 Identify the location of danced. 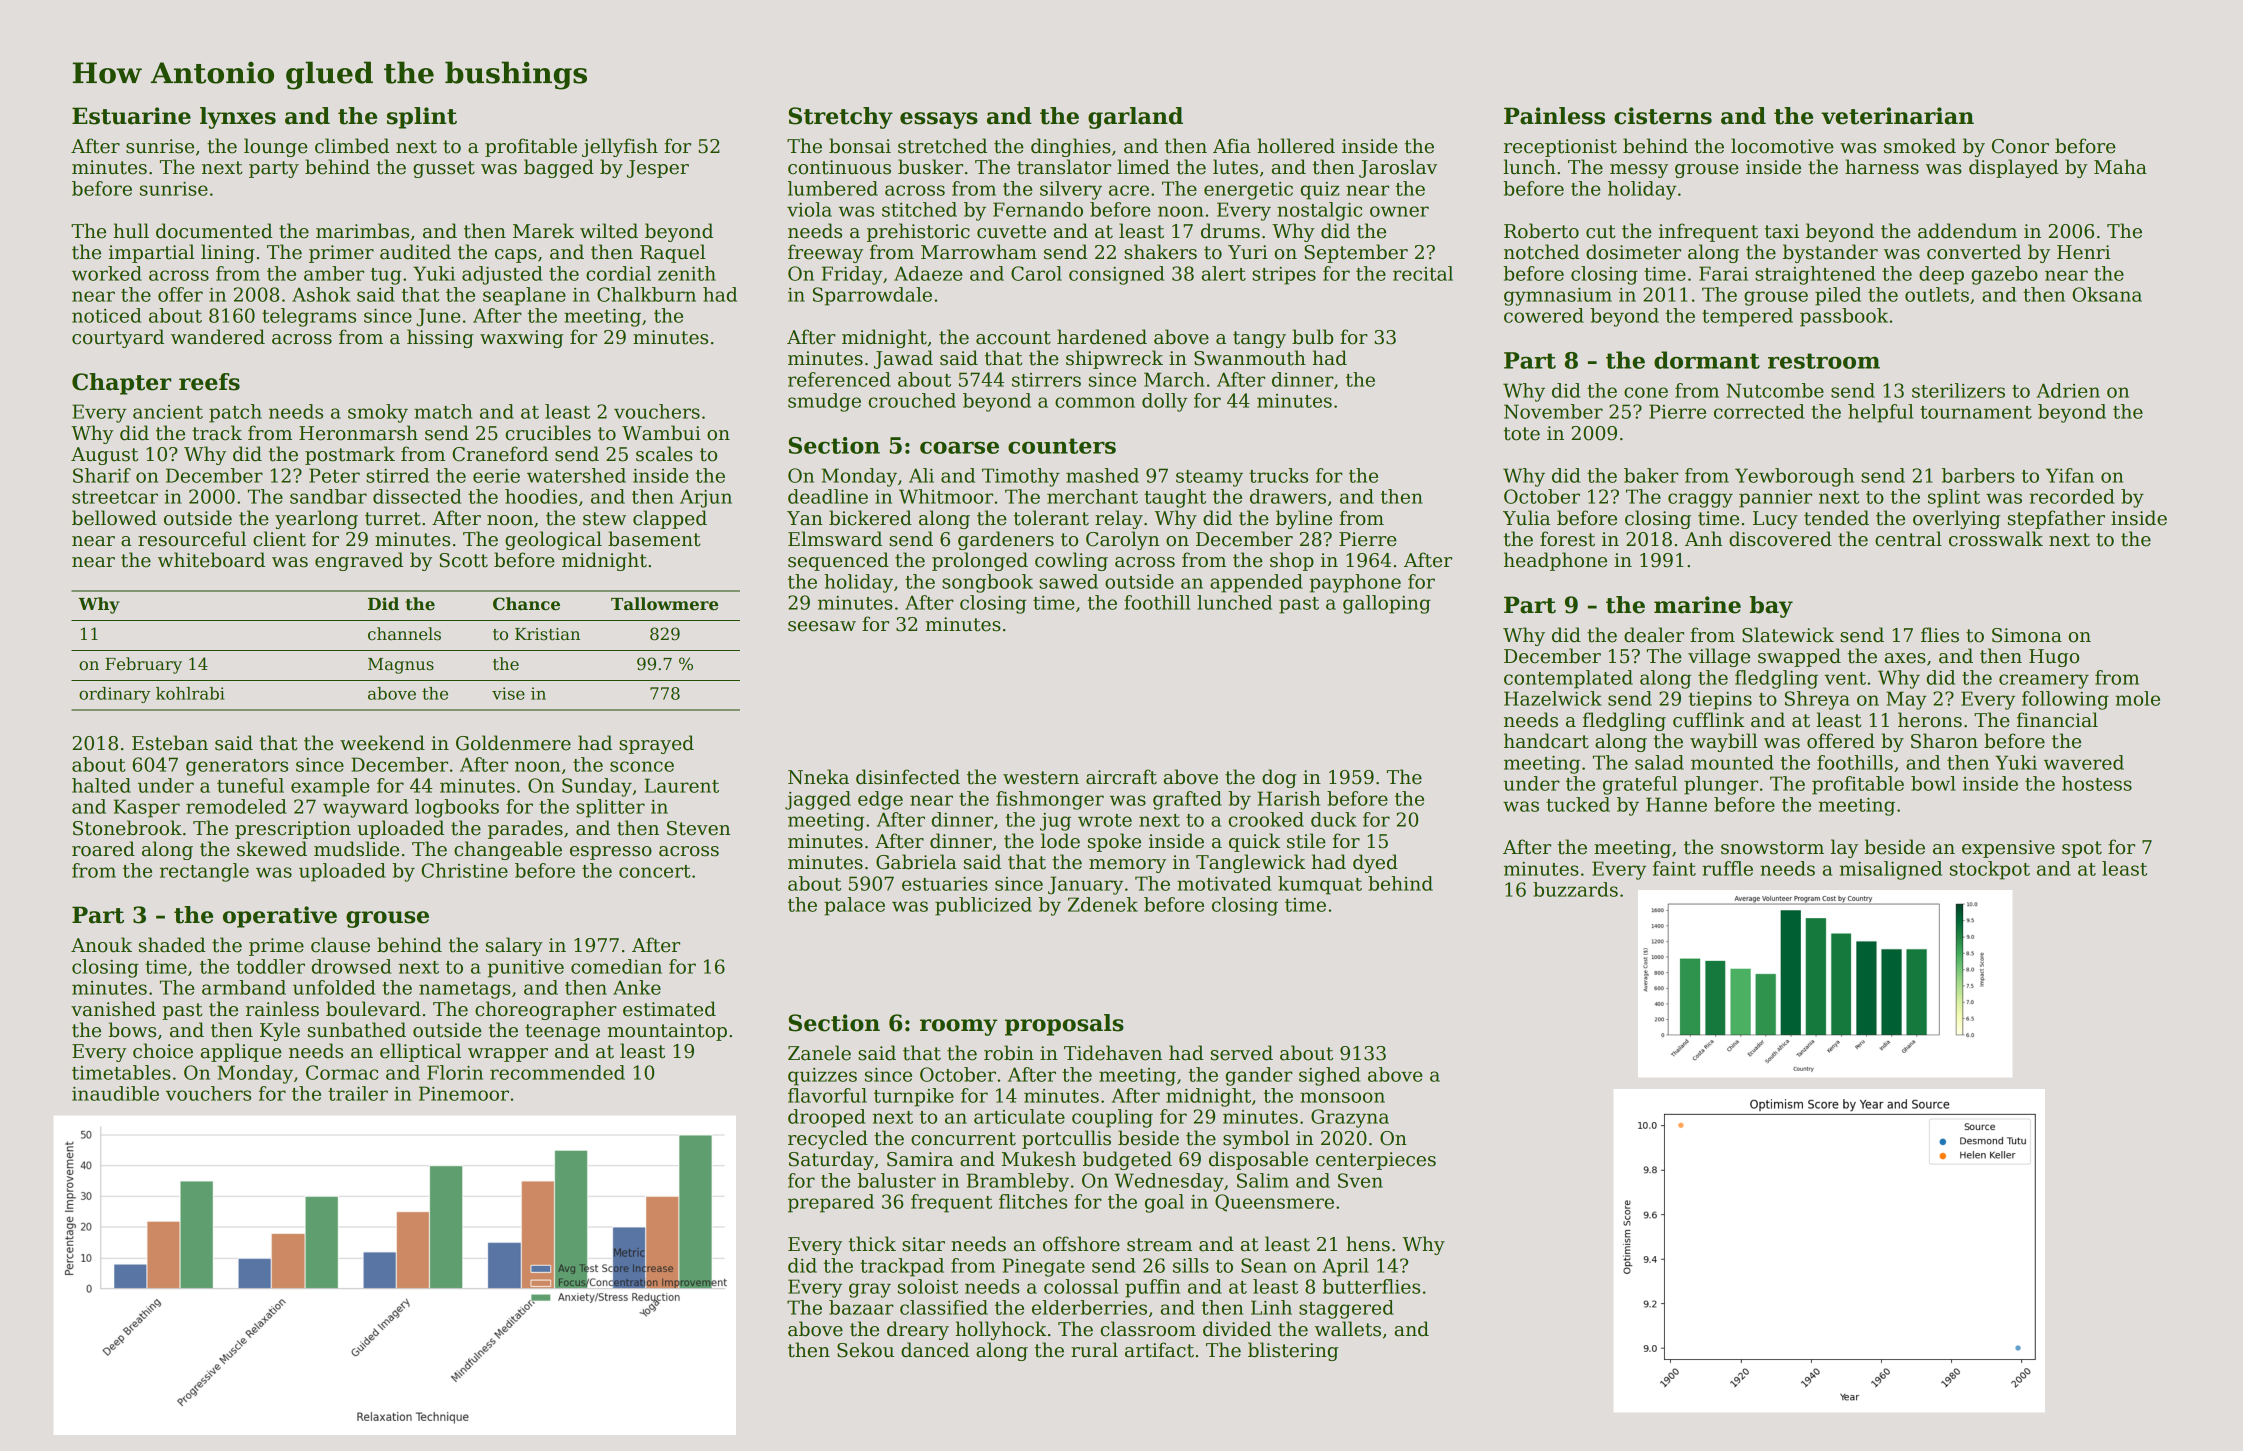
(935, 1350).
